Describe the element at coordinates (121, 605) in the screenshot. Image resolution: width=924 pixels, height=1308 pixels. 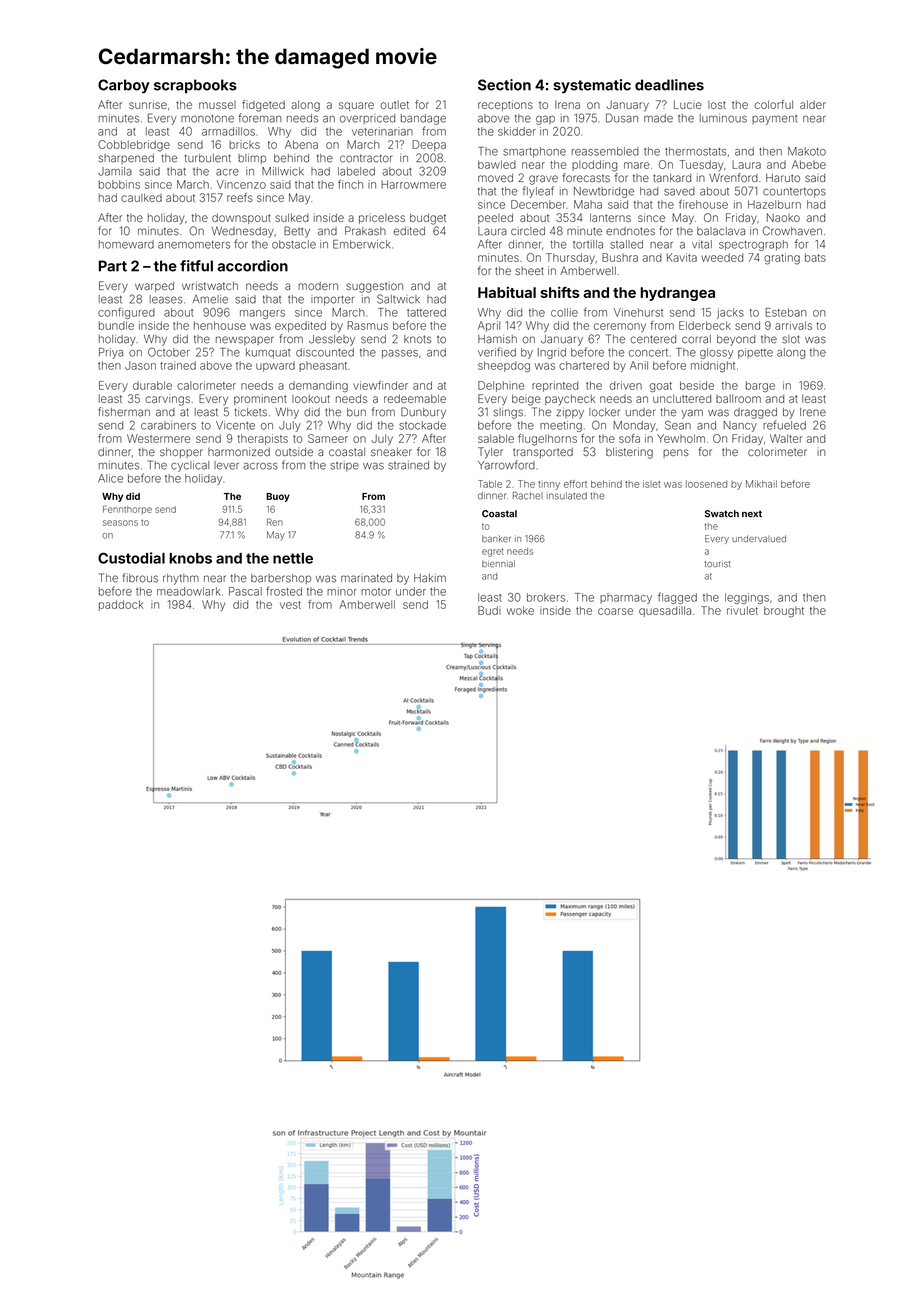
I see `paddock` at that location.
